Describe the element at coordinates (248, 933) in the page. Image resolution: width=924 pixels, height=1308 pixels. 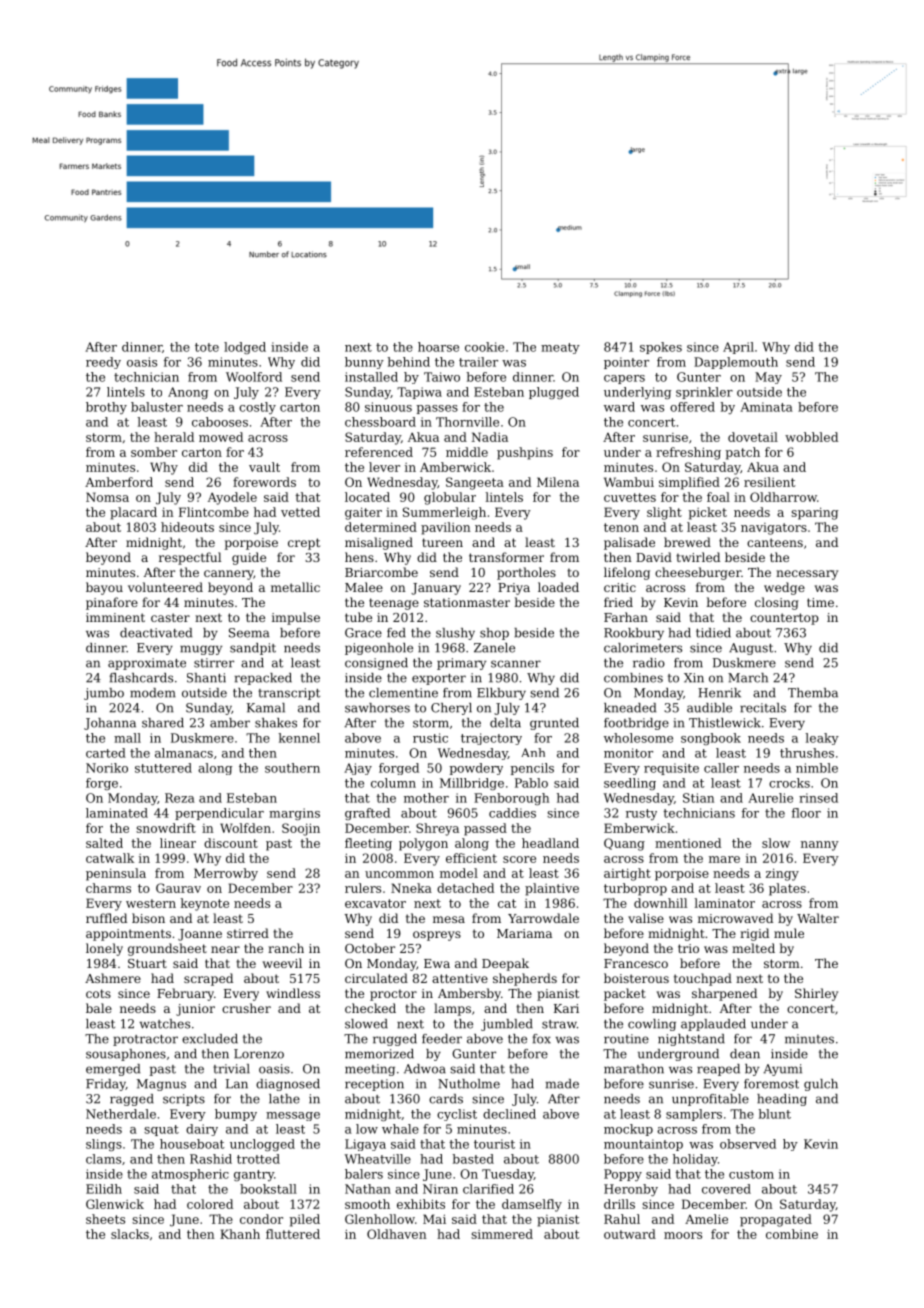
I see `stirred` at that location.
